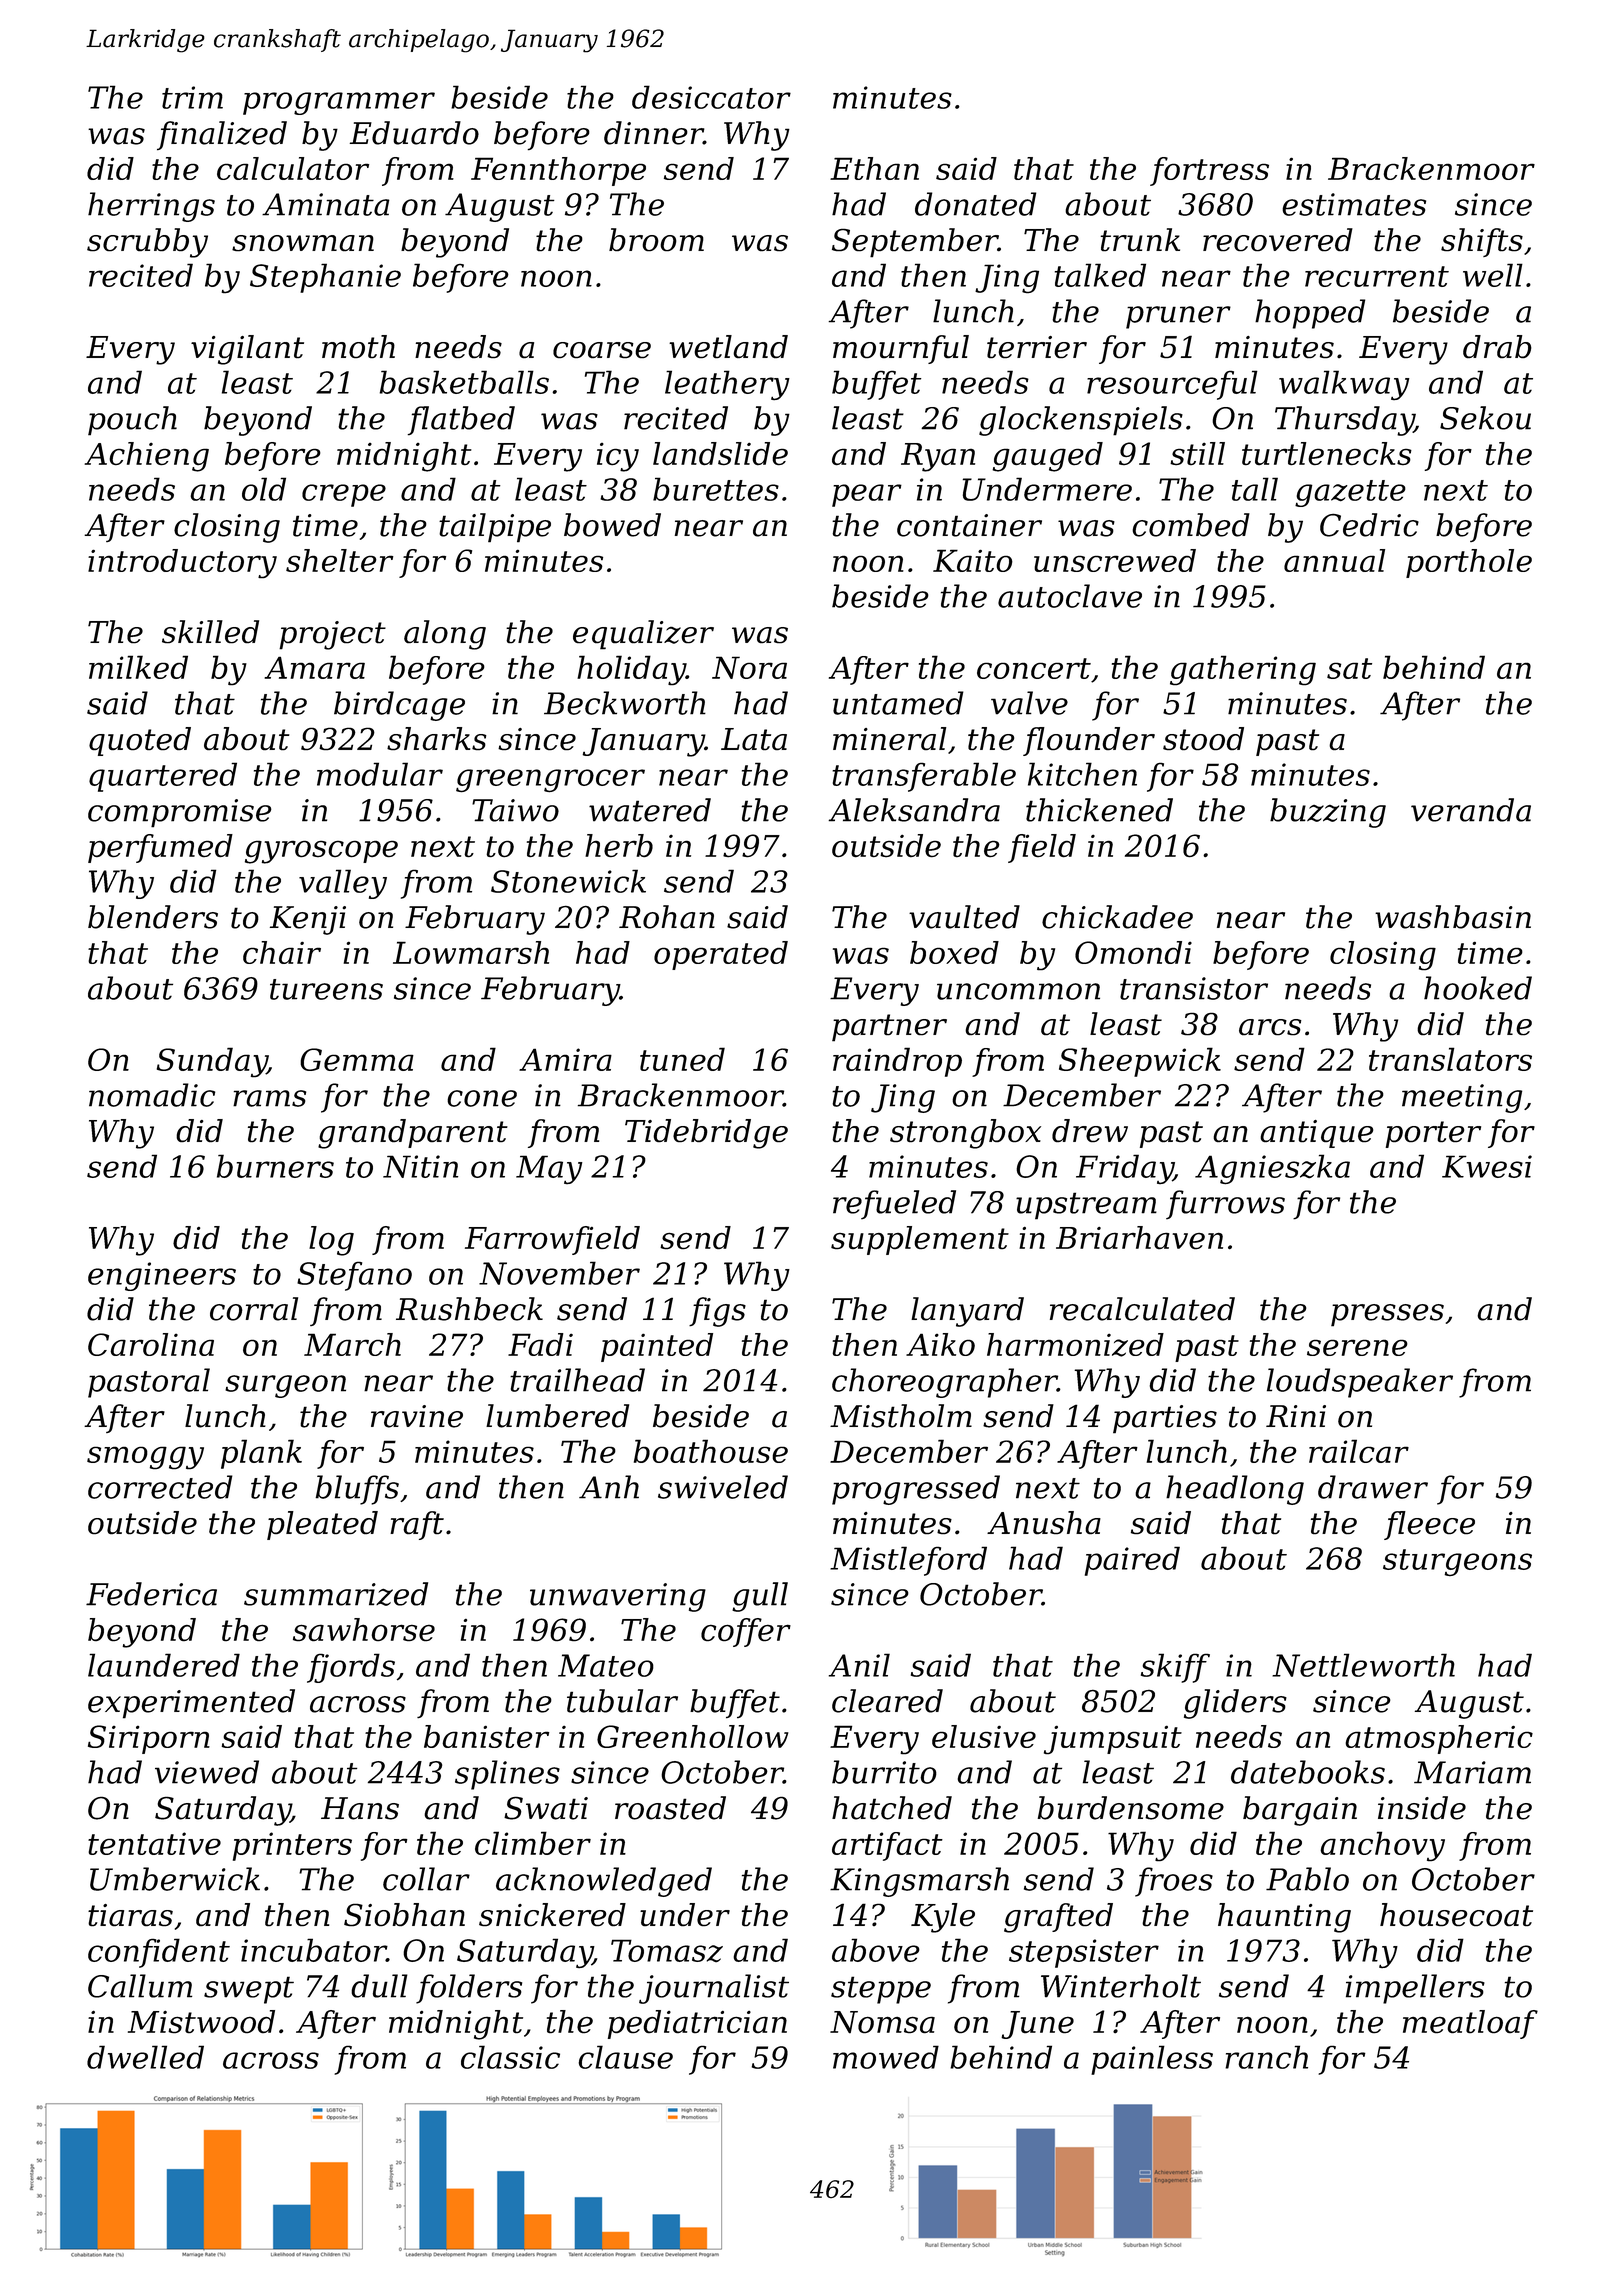 Image resolution: width=1620 pixels, height=2292 pixels. What do you see at coordinates (625, 703) in the page?
I see `Beckworth` at bounding box center [625, 703].
